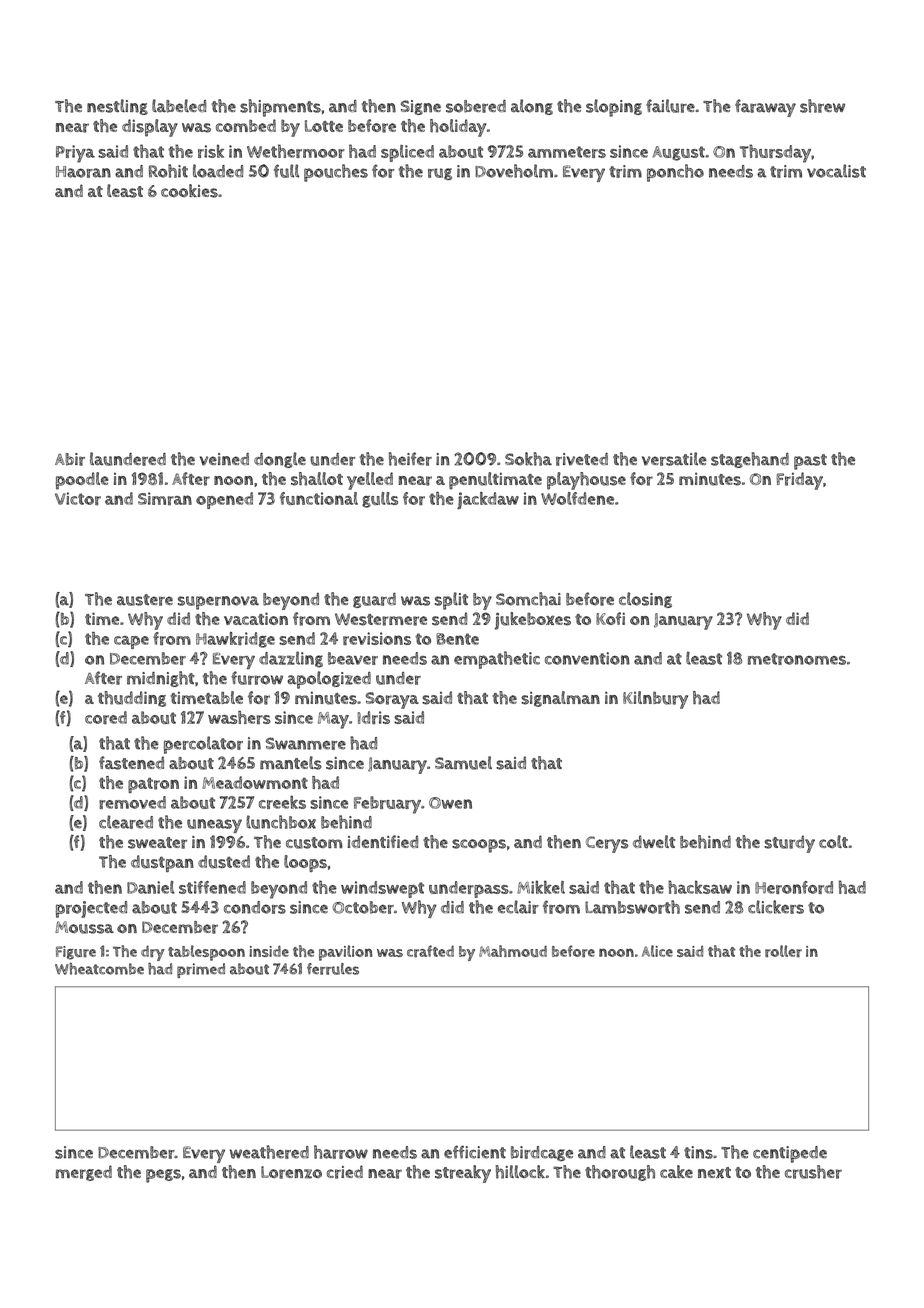  What do you see at coordinates (765, 108) in the screenshot?
I see `faraway` at bounding box center [765, 108].
